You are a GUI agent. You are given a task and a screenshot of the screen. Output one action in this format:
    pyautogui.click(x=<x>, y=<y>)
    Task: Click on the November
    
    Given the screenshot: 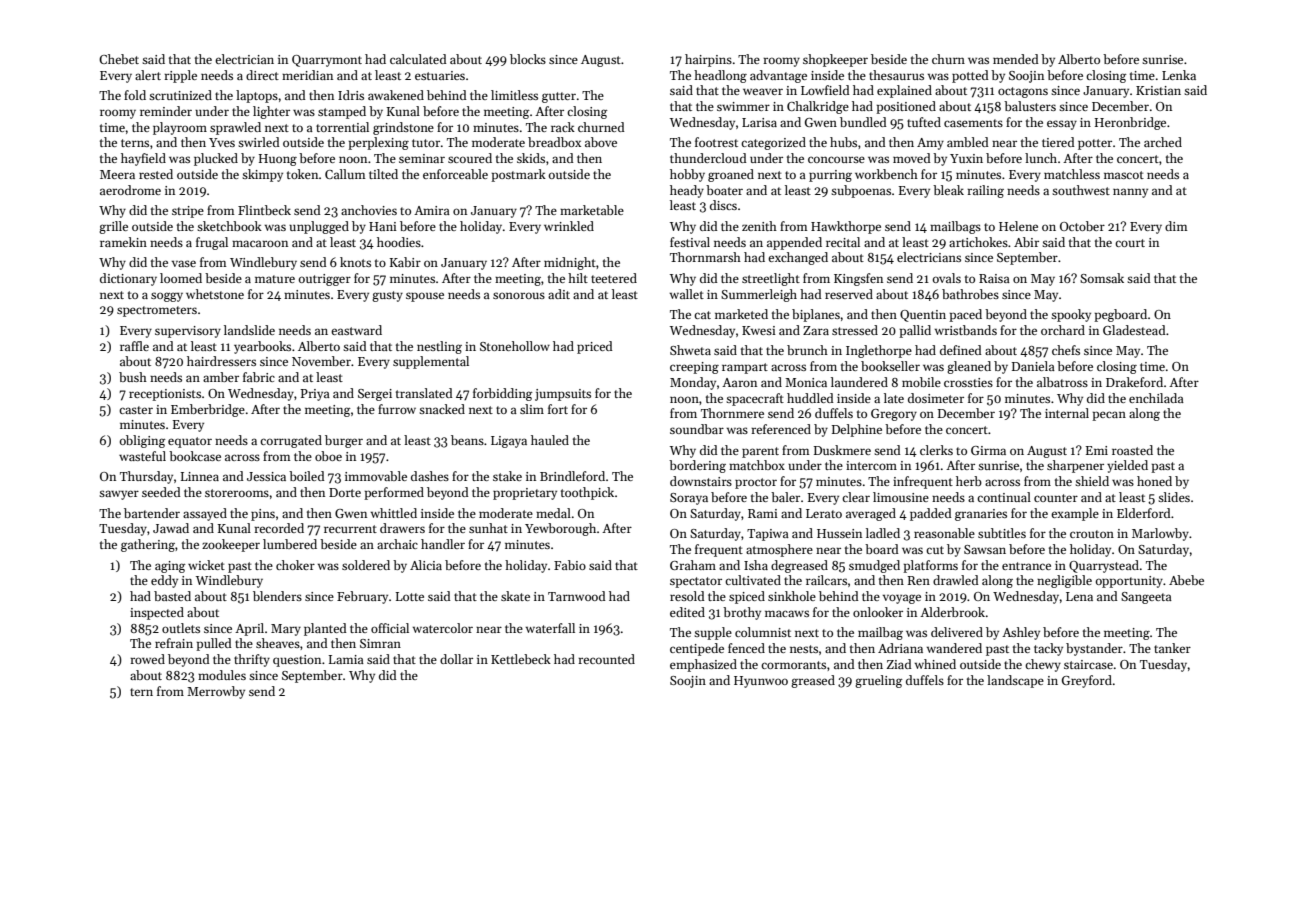 What is the action you would take?
    pyautogui.click(x=321, y=361)
